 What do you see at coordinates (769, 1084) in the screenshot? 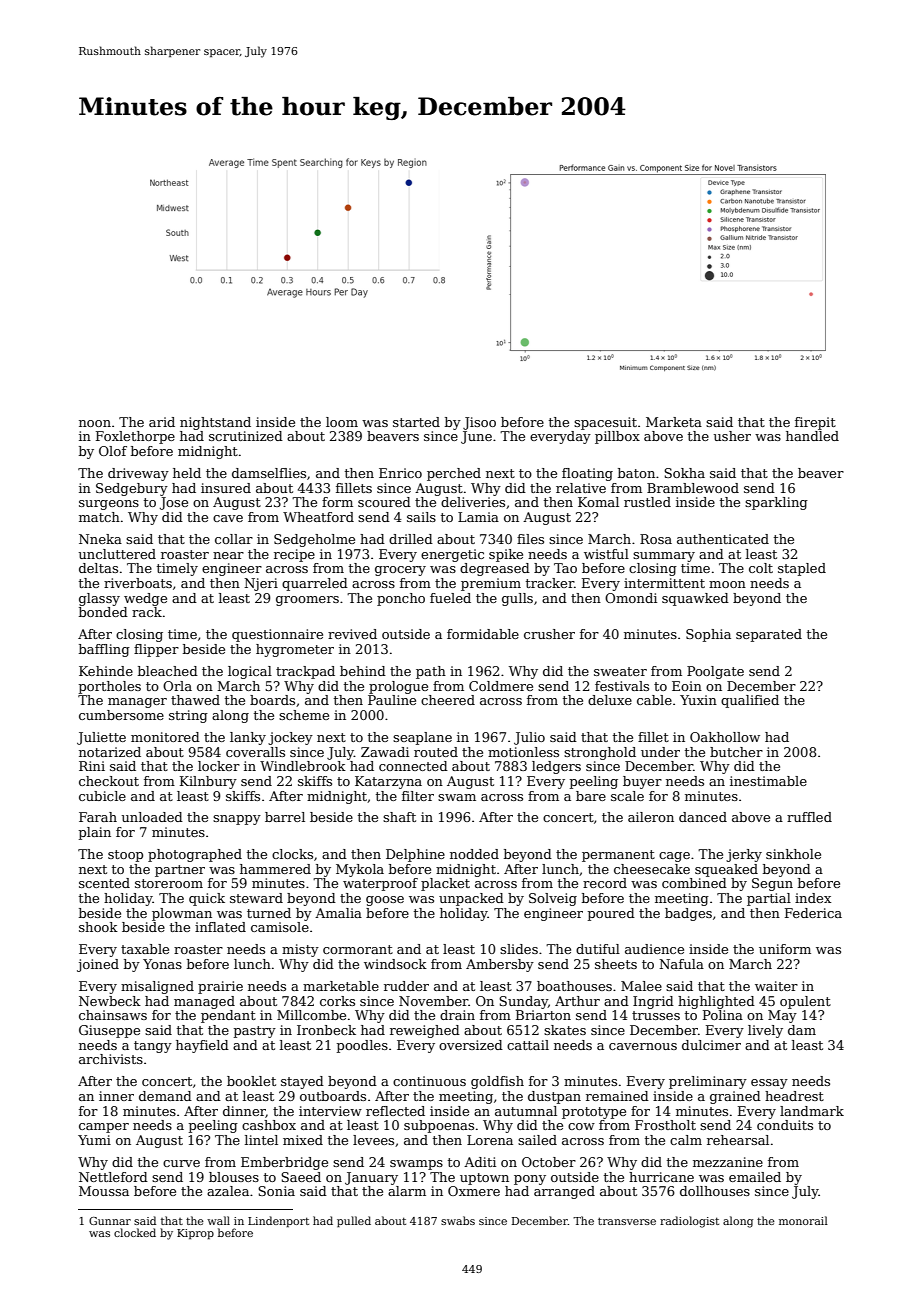
I see `essay` at bounding box center [769, 1084].
